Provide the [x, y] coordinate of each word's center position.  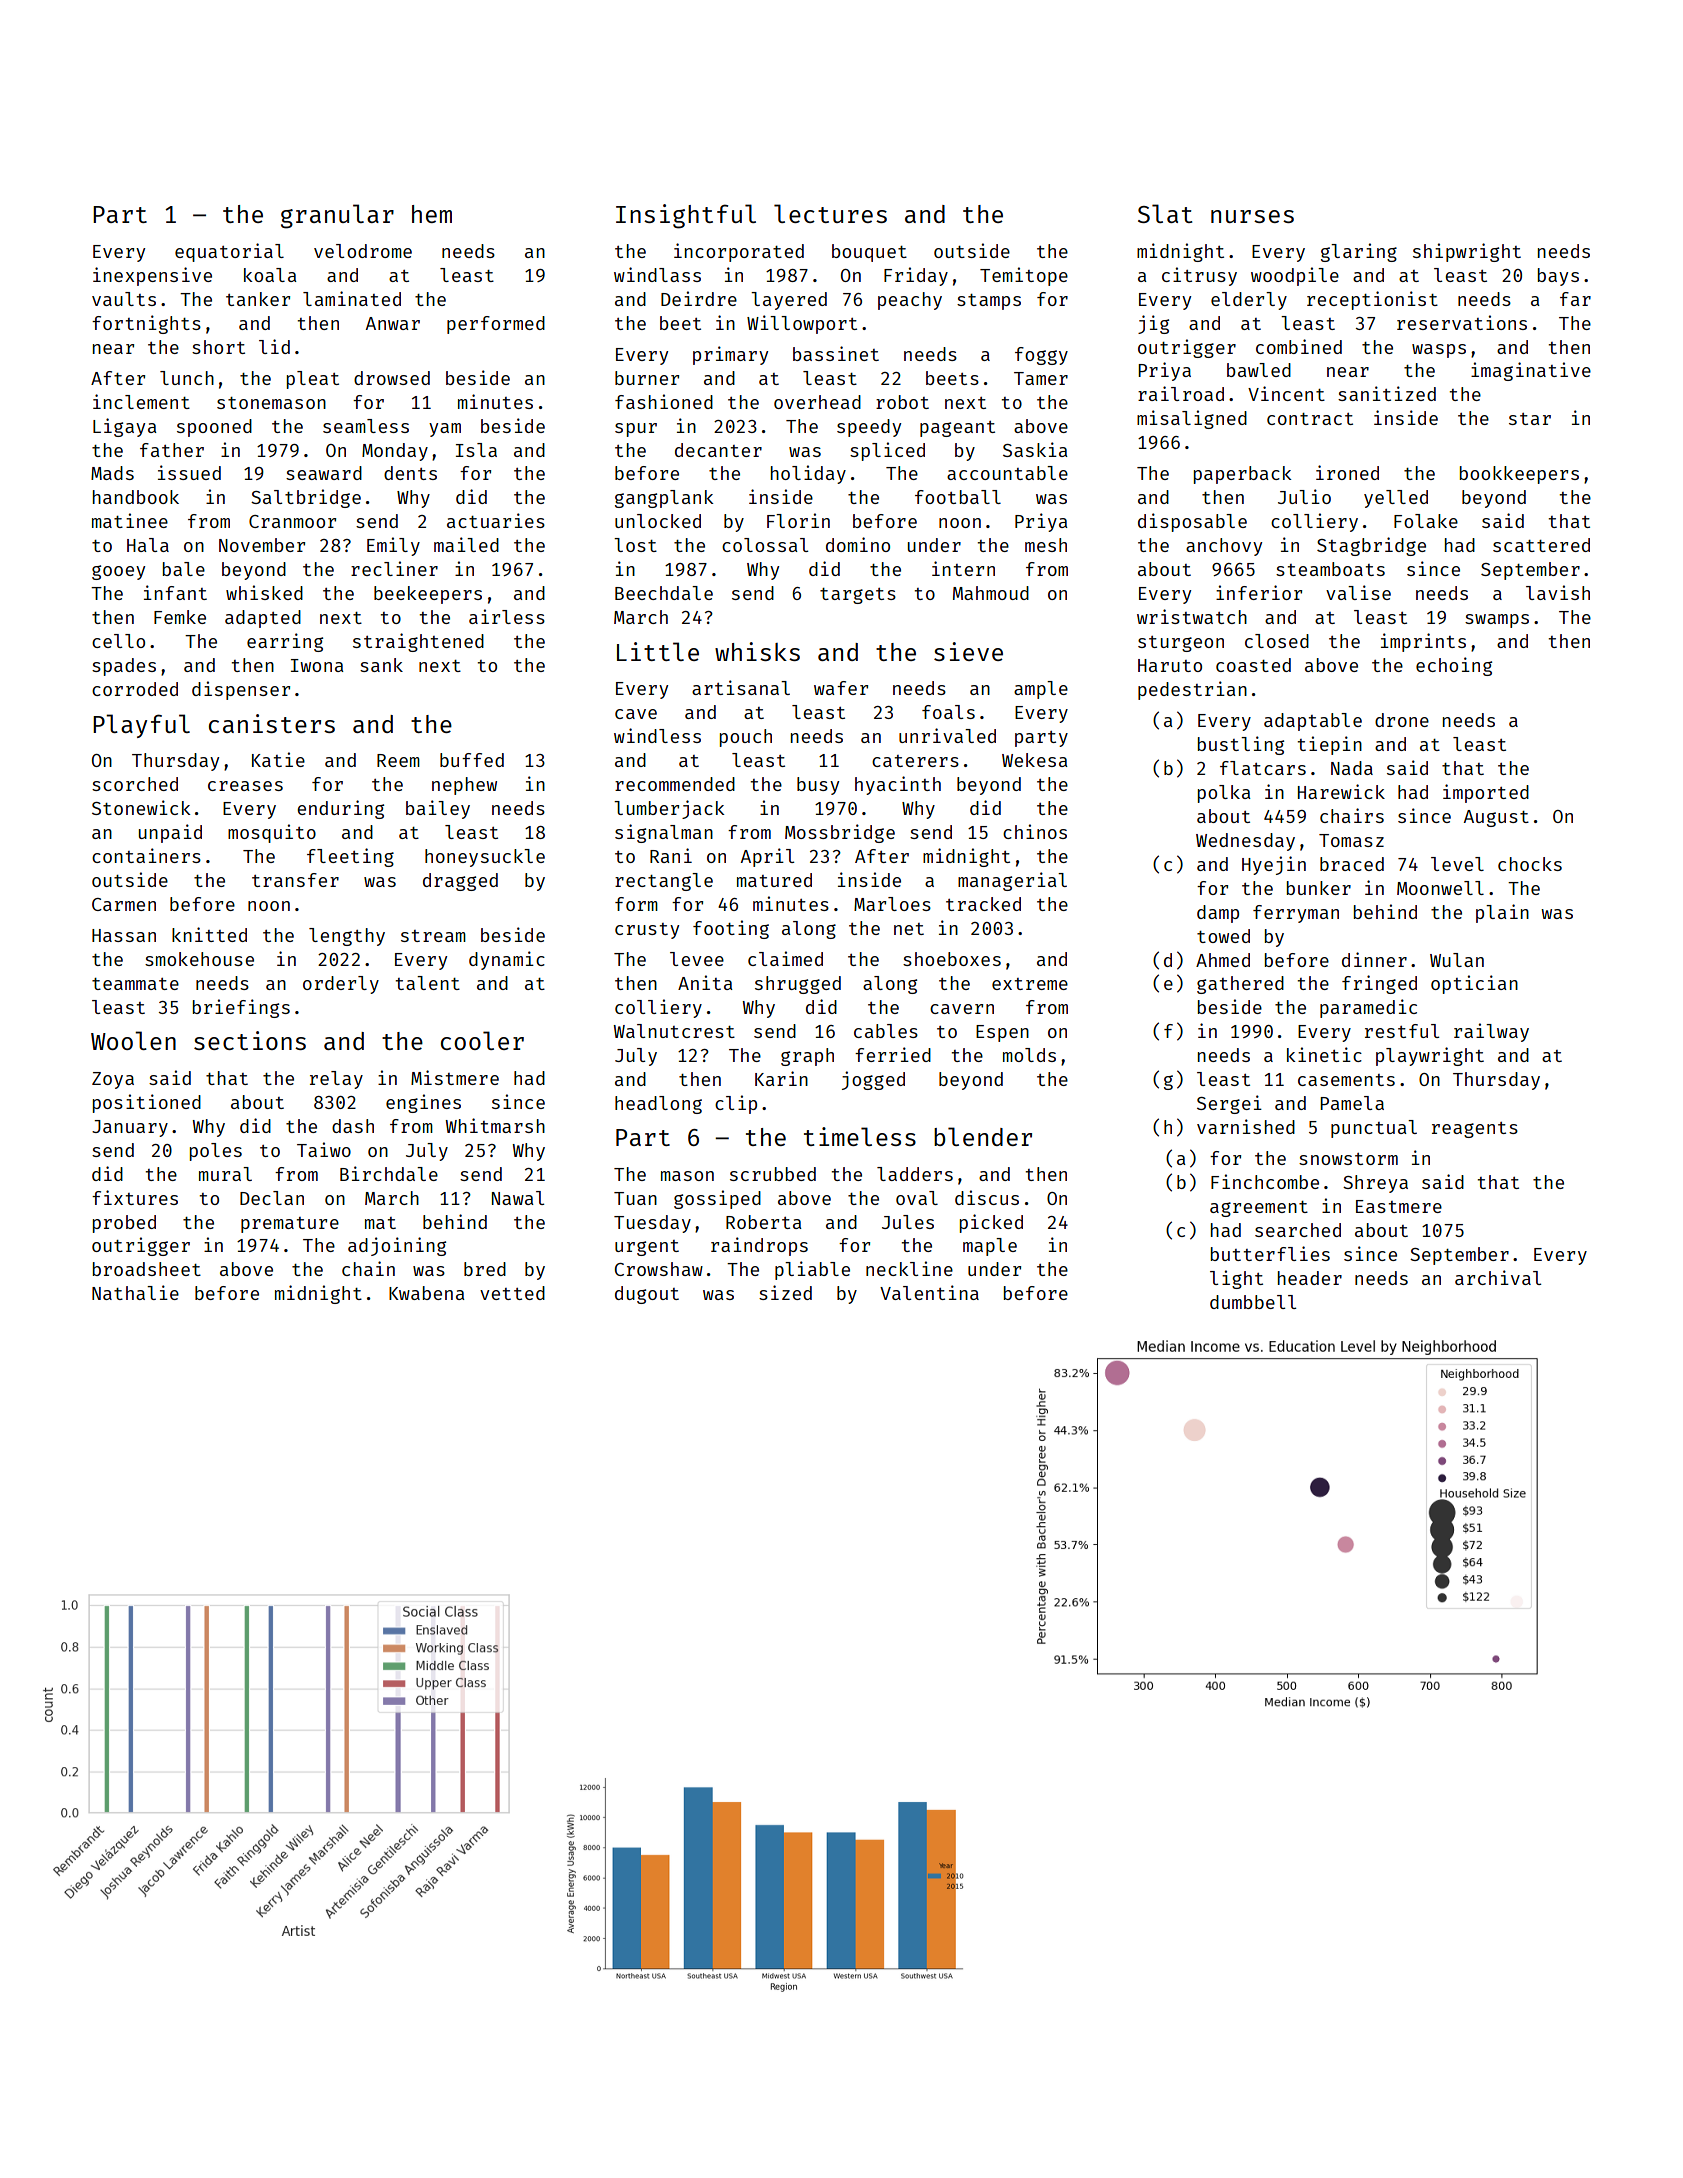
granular [337, 216]
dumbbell [1253, 1302]
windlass [657, 274]
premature [290, 1225]
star [1530, 419]
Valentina [929, 1292]
